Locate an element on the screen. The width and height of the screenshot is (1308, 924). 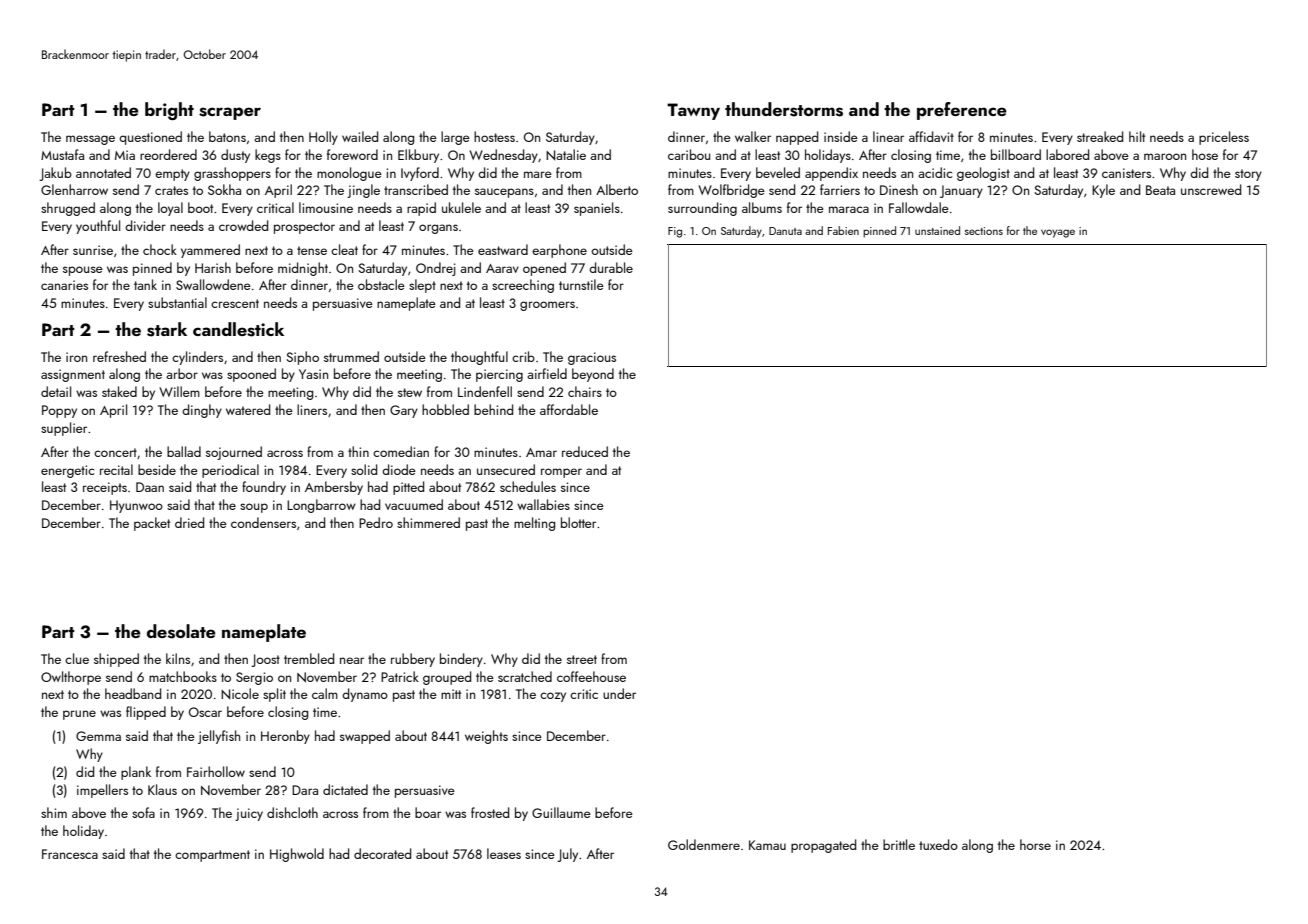
Francesca is located at coordinates (70, 854).
